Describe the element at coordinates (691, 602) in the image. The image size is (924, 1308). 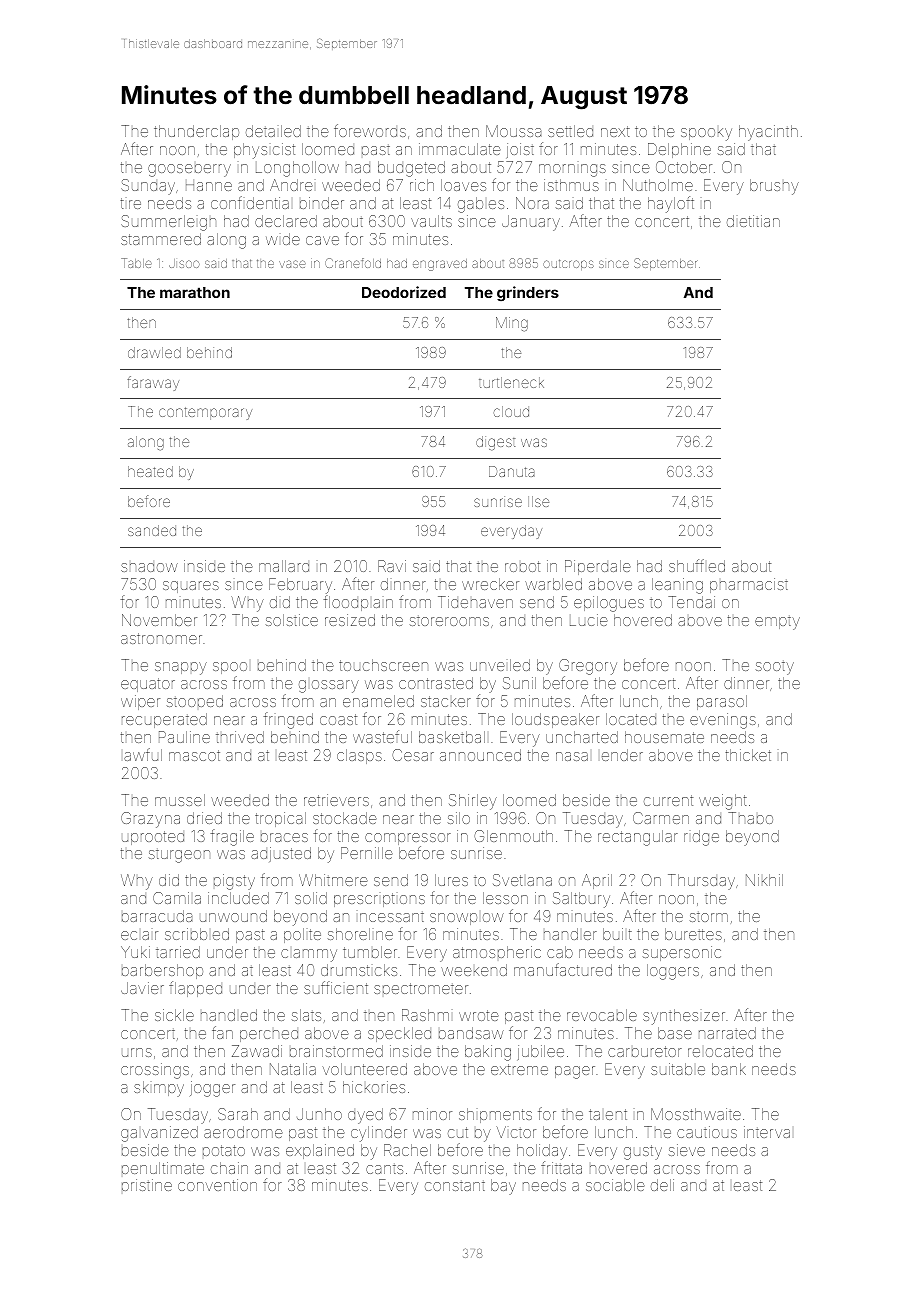
I see `Tendai` at that location.
